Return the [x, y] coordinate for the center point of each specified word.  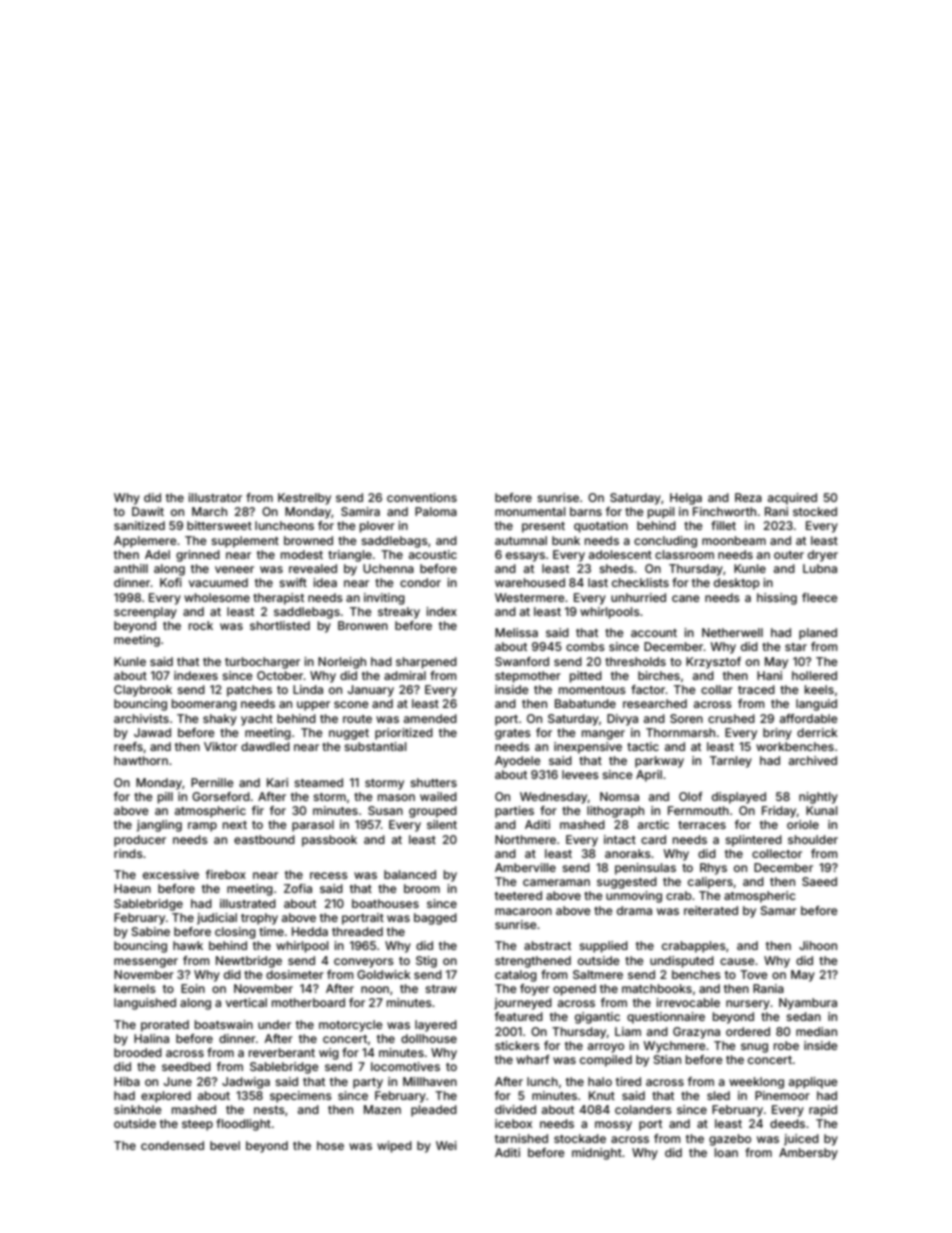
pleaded [434, 1111]
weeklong [756, 1083]
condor [420, 582]
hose [330, 1145]
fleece [820, 597]
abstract [547, 945]
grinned [198, 556]
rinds [128, 853]
